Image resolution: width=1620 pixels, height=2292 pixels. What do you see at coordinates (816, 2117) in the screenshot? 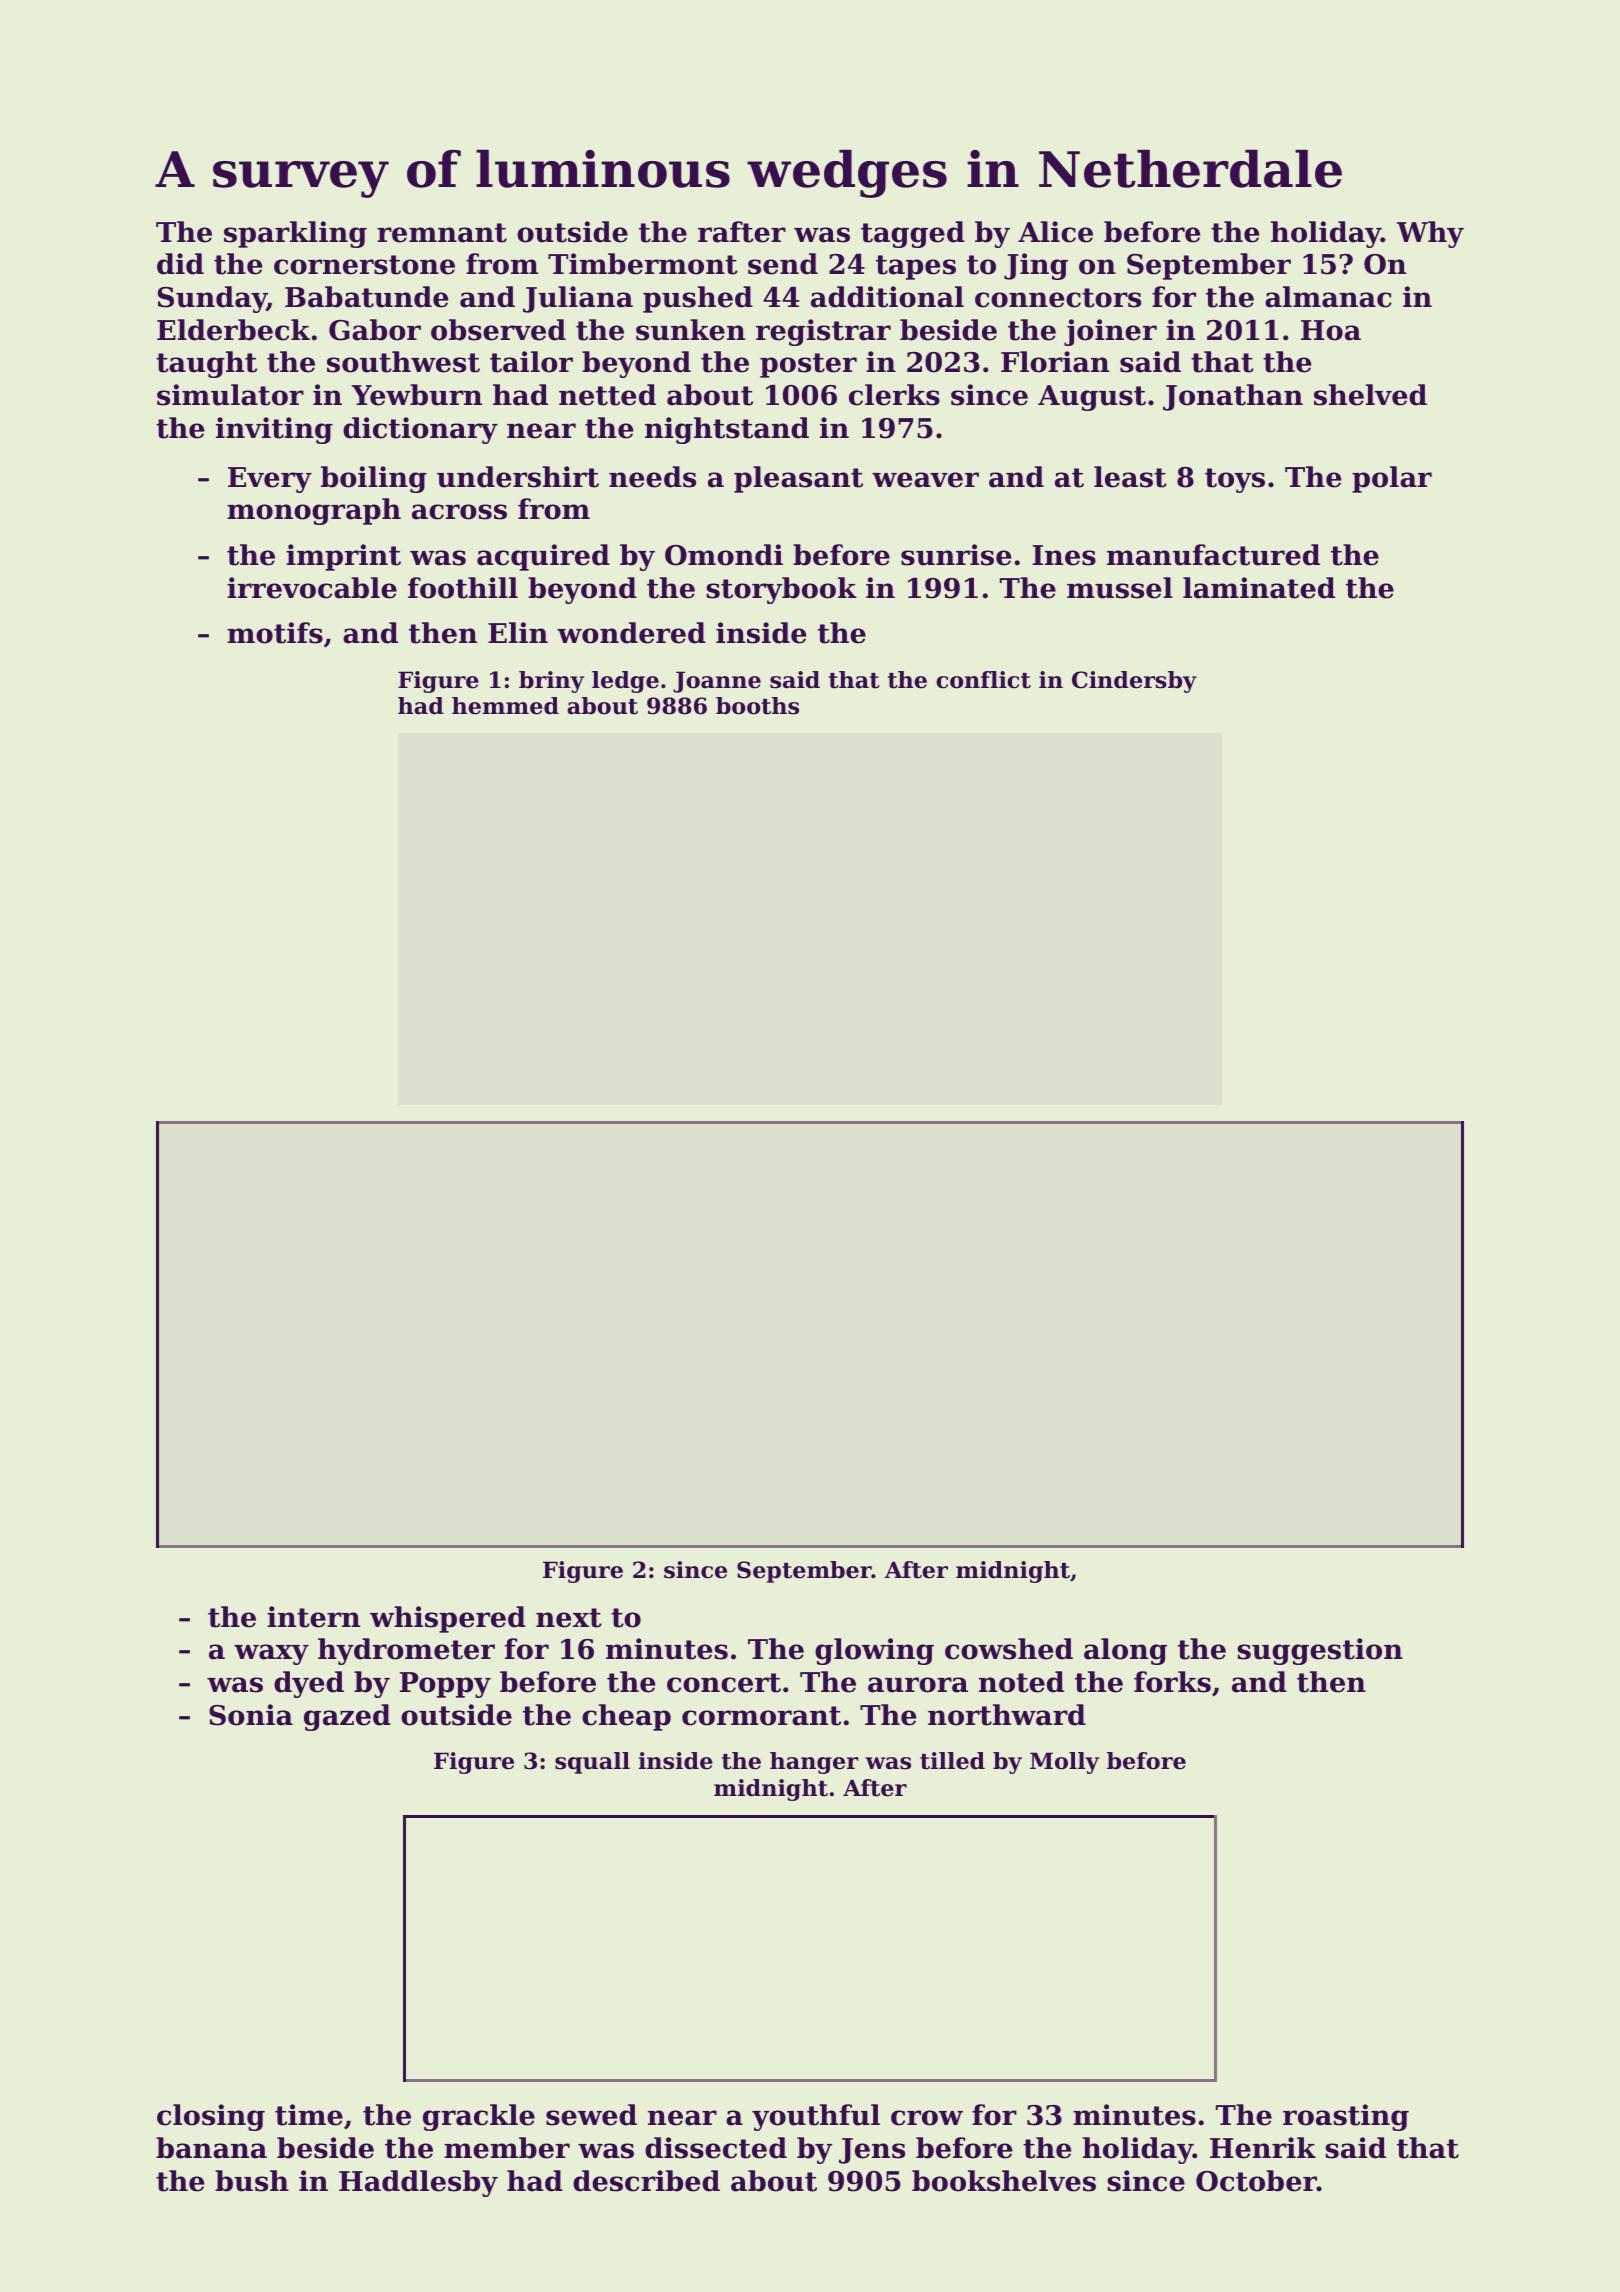
I see `youthful` at bounding box center [816, 2117].
